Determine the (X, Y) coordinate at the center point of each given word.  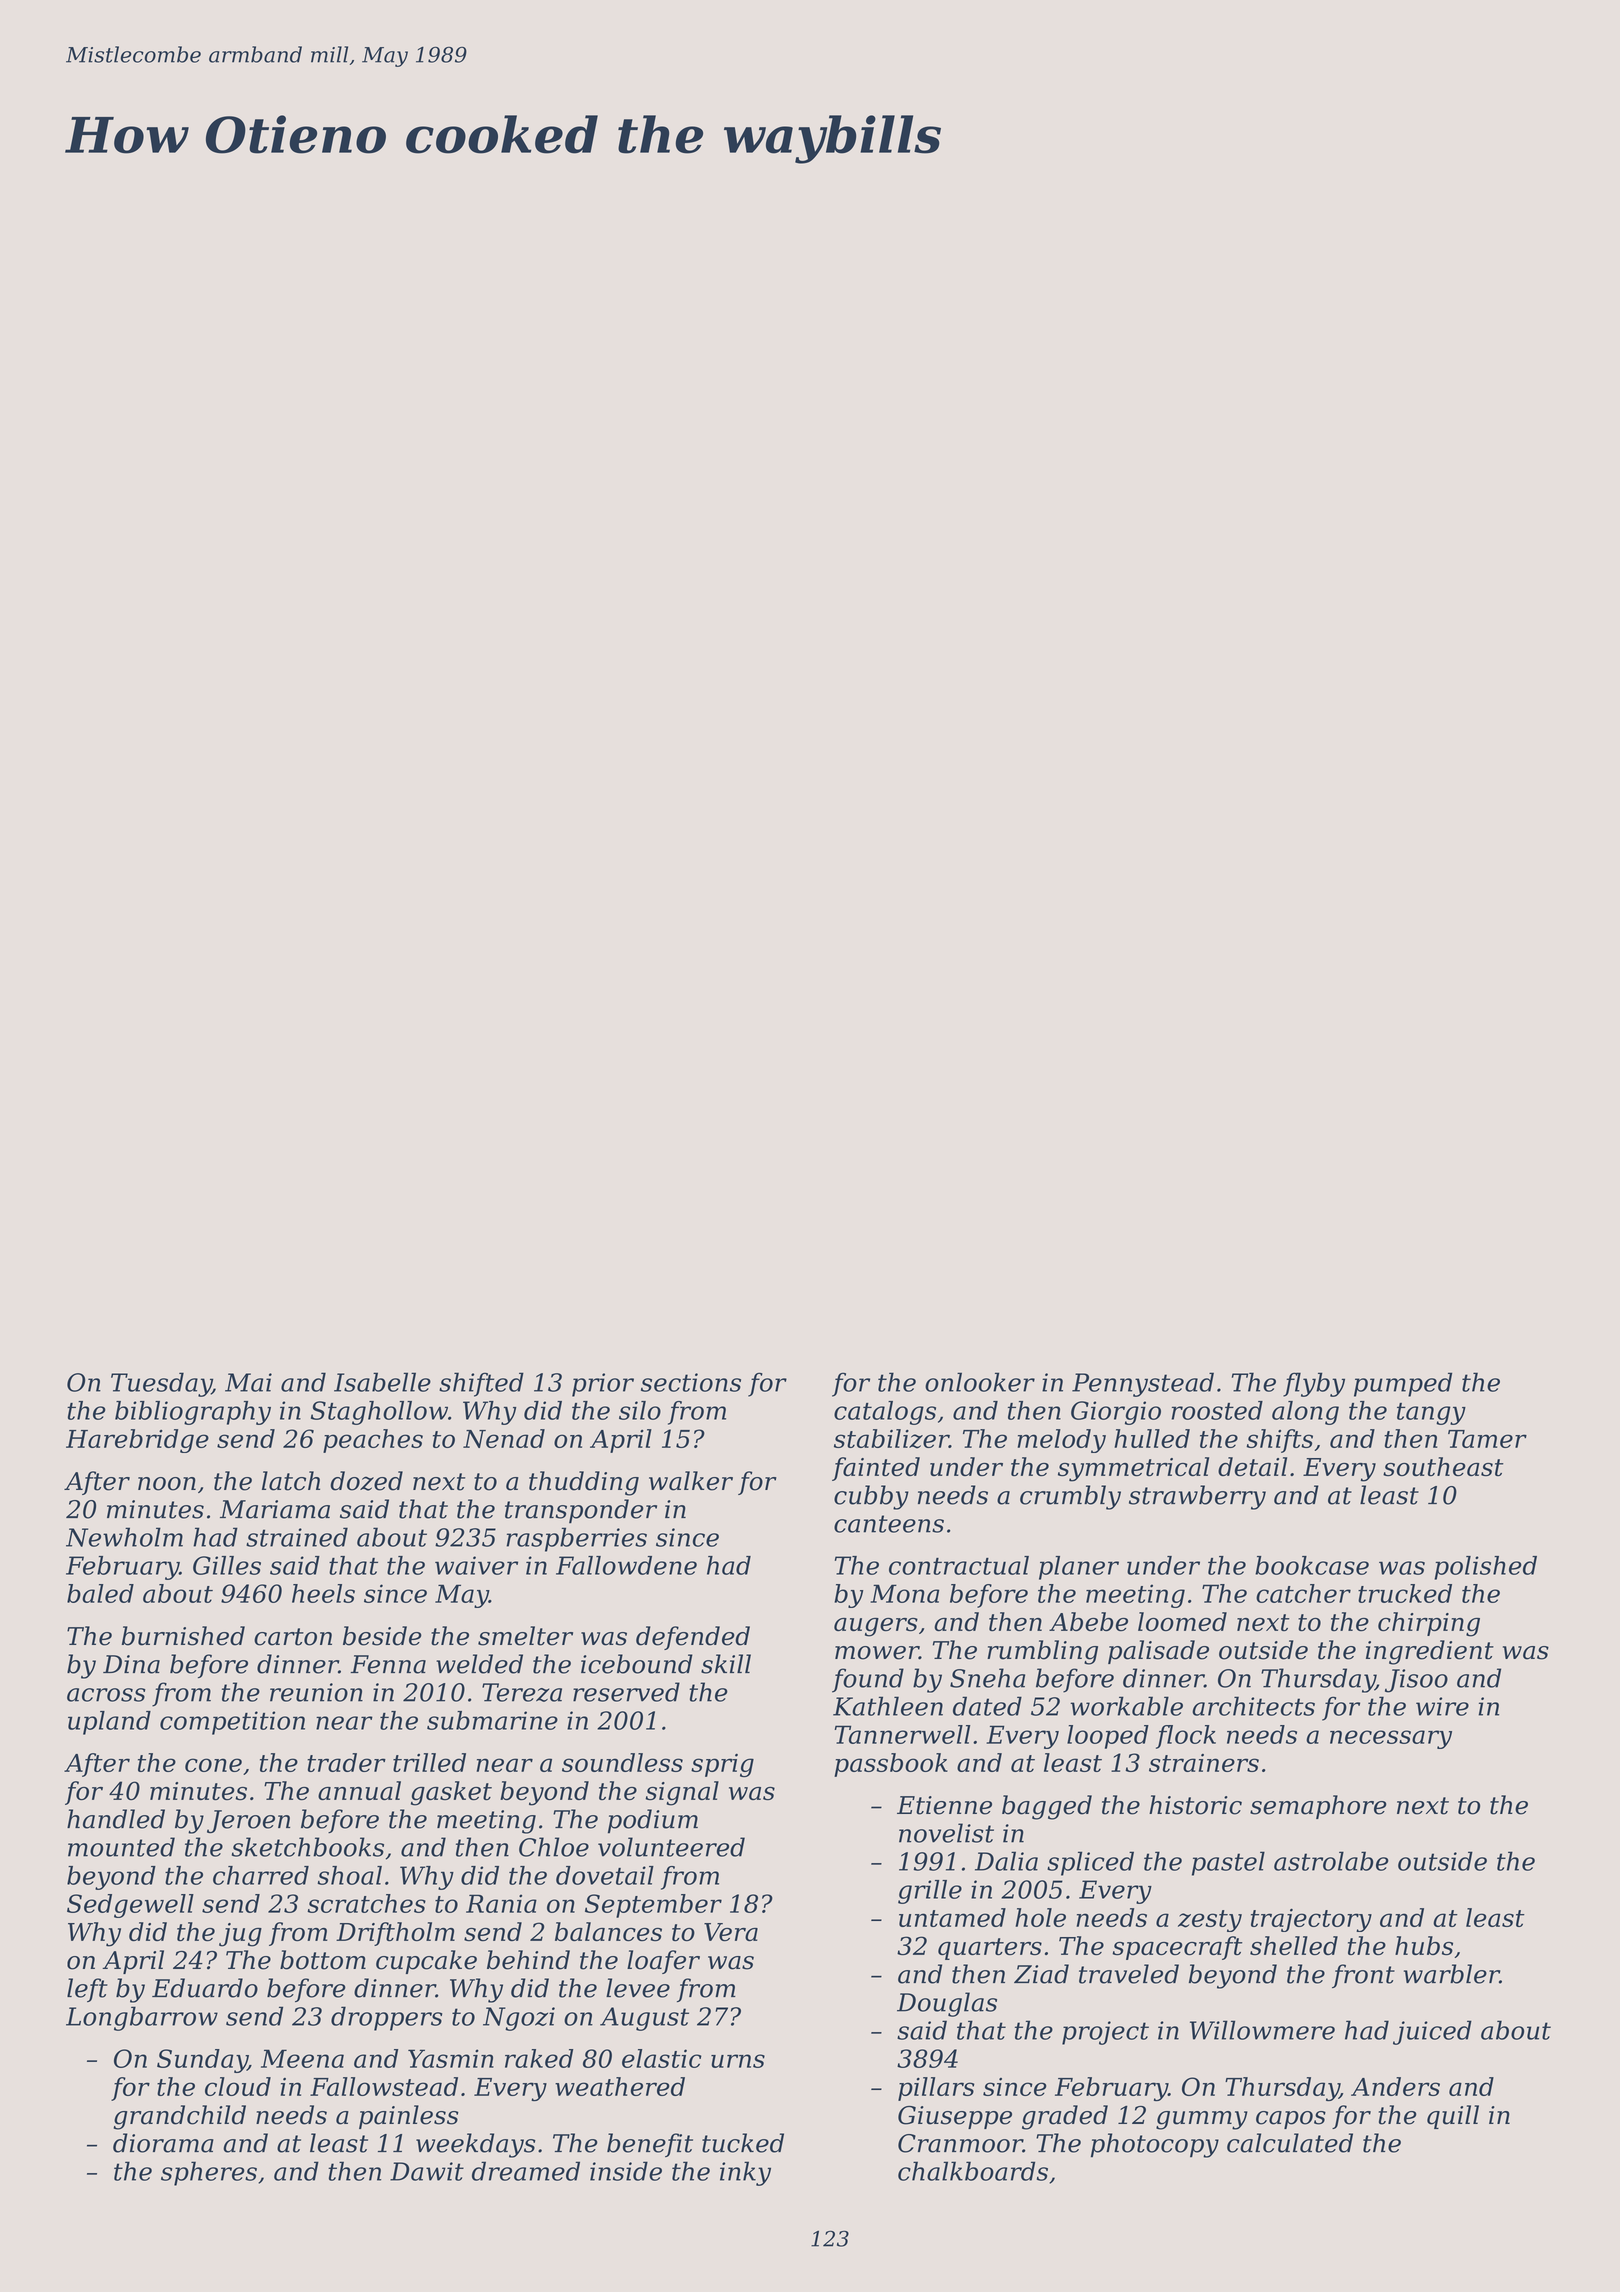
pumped (1403, 1384)
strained (297, 1537)
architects (1253, 1706)
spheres (209, 2173)
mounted (121, 1847)
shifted (481, 1384)
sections (691, 1382)
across (106, 1695)
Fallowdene (626, 1565)
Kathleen (888, 1706)
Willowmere (1262, 2030)
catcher (1303, 1593)
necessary (1391, 1739)
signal (682, 1793)
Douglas (947, 2004)
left (87, 1990)
